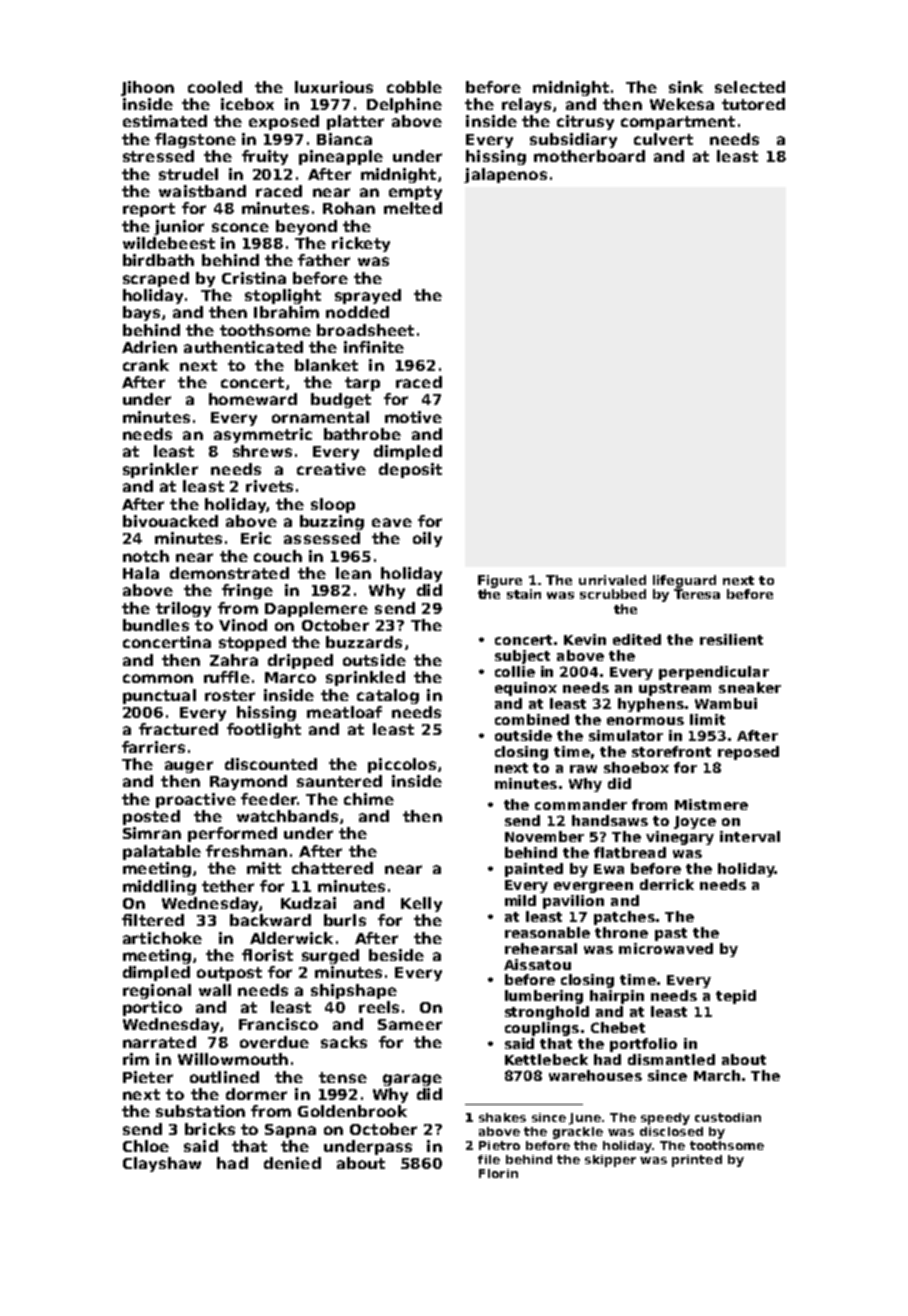 This screenshot has width=908, height=1316. Describe the element at coordinates (499, 1145) in the screenshot. I see `Pietro` at that location.
